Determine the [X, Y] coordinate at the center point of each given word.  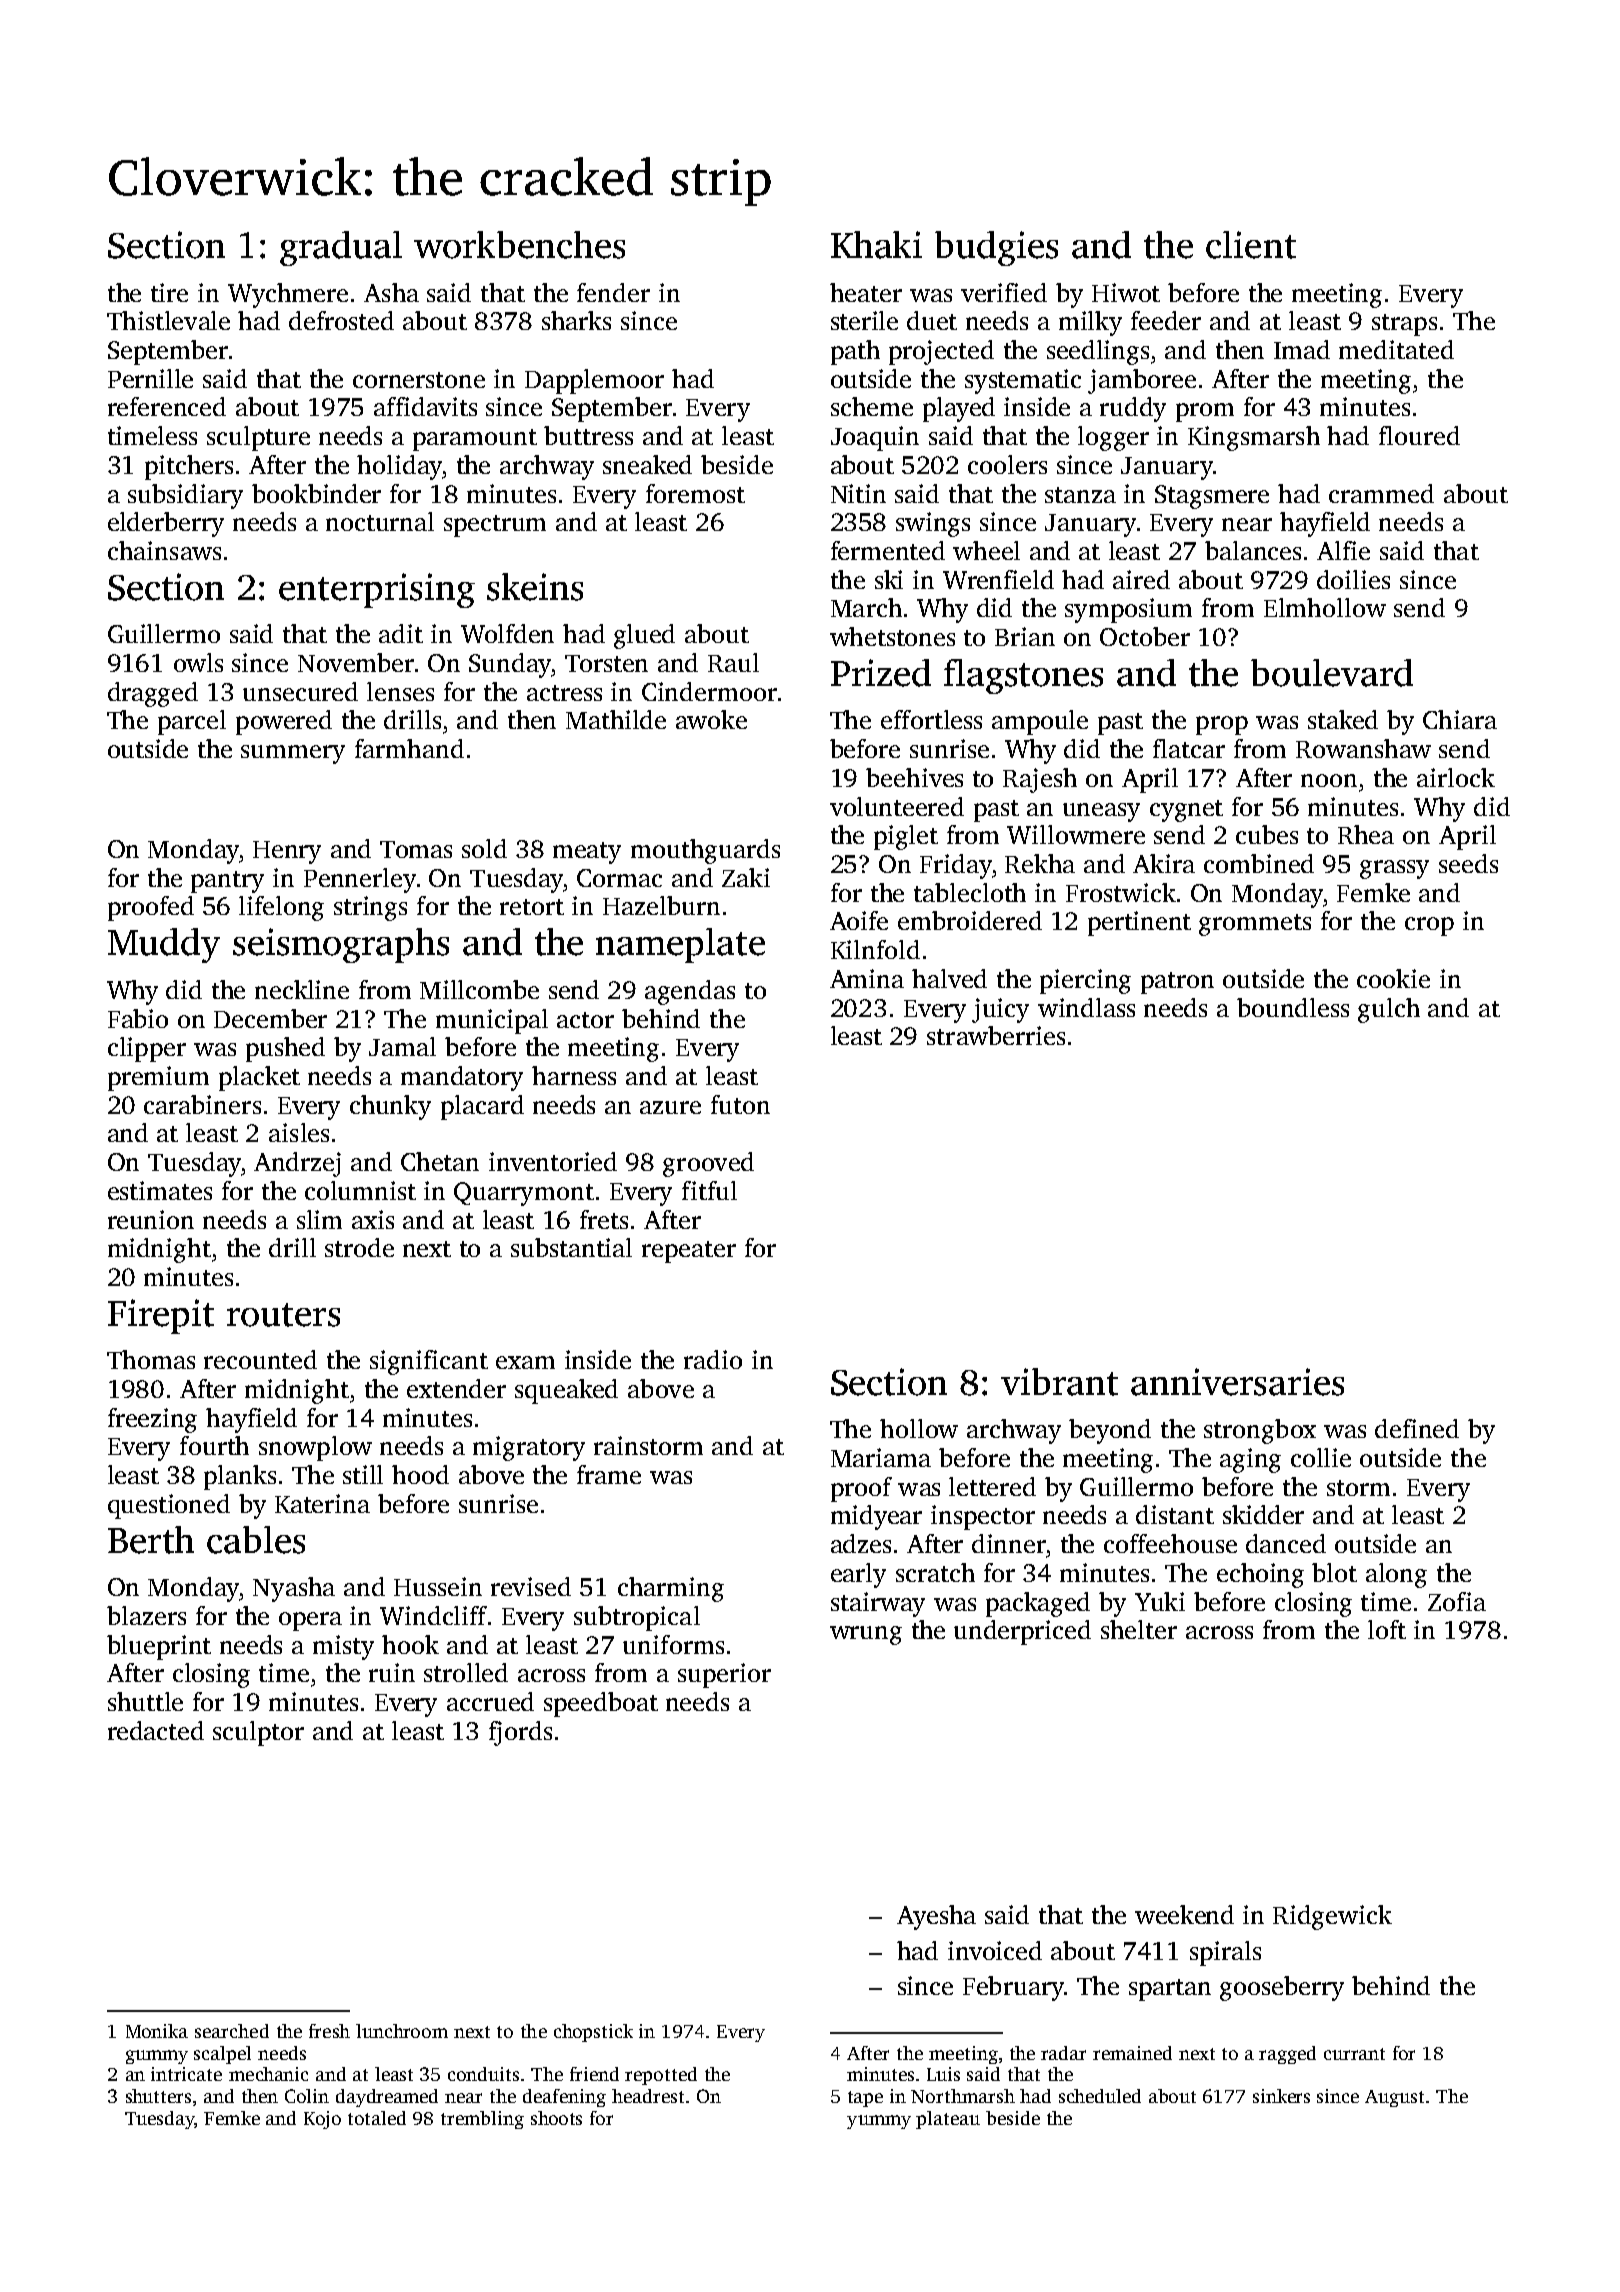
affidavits [425, 406]
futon [740, 1104]
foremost [695, 493]
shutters [158, 2096]
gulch [1389, 1010]
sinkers [1281, 2096]
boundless [1293, 1007]
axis [373, 1219]
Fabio [138, 1018]
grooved [708, 1164]
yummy [879, 2122]
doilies [1353, 579]
